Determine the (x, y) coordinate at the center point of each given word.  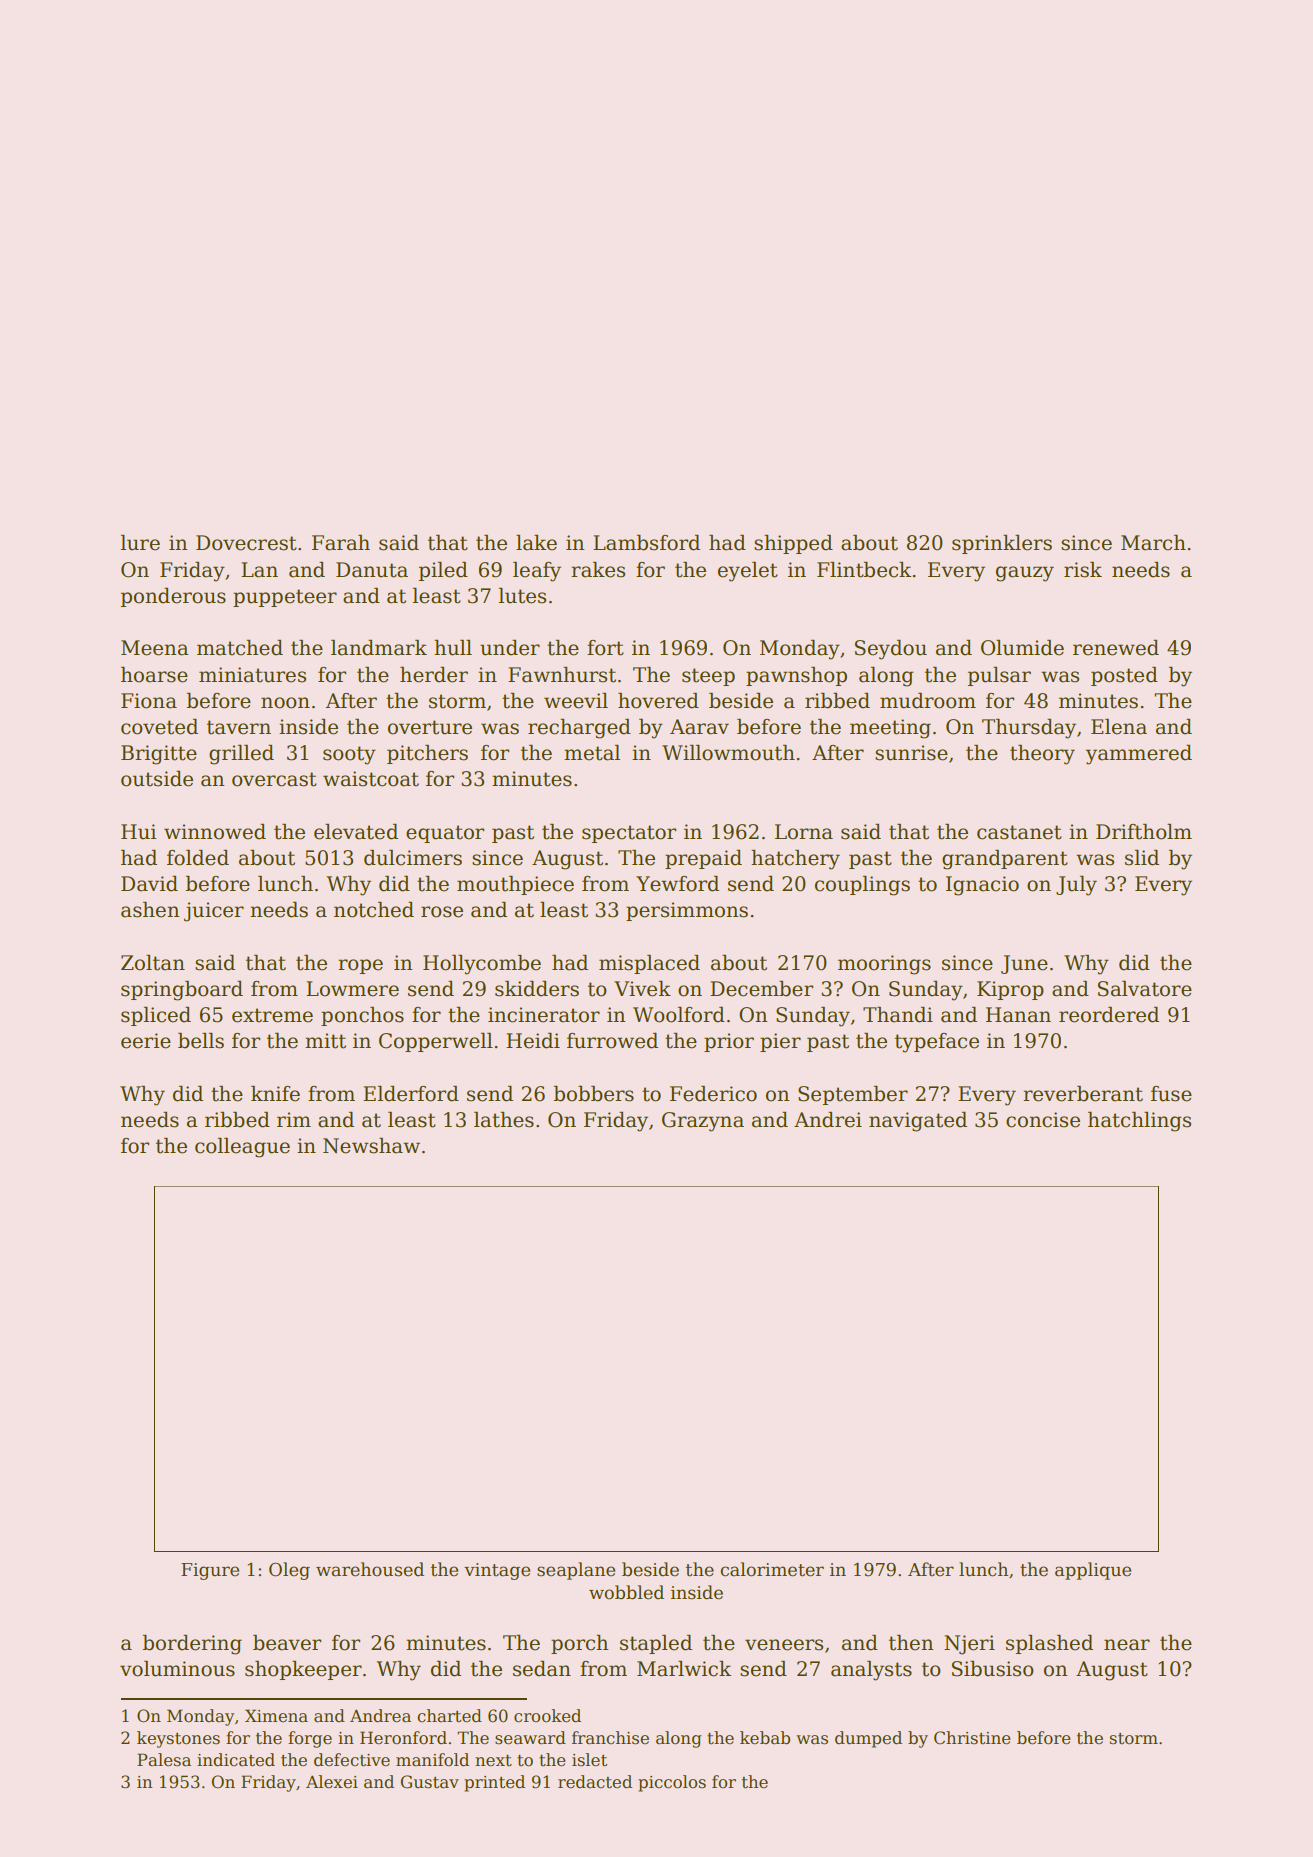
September (853, 1095)
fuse (1171, 1094)
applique (1093, 1571)
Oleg (289, 1571)
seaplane (576, 1571)
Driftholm (1144, 832)
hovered (658, 701)
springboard (182, 991)
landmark (379, 648)
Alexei (332, 1782)
